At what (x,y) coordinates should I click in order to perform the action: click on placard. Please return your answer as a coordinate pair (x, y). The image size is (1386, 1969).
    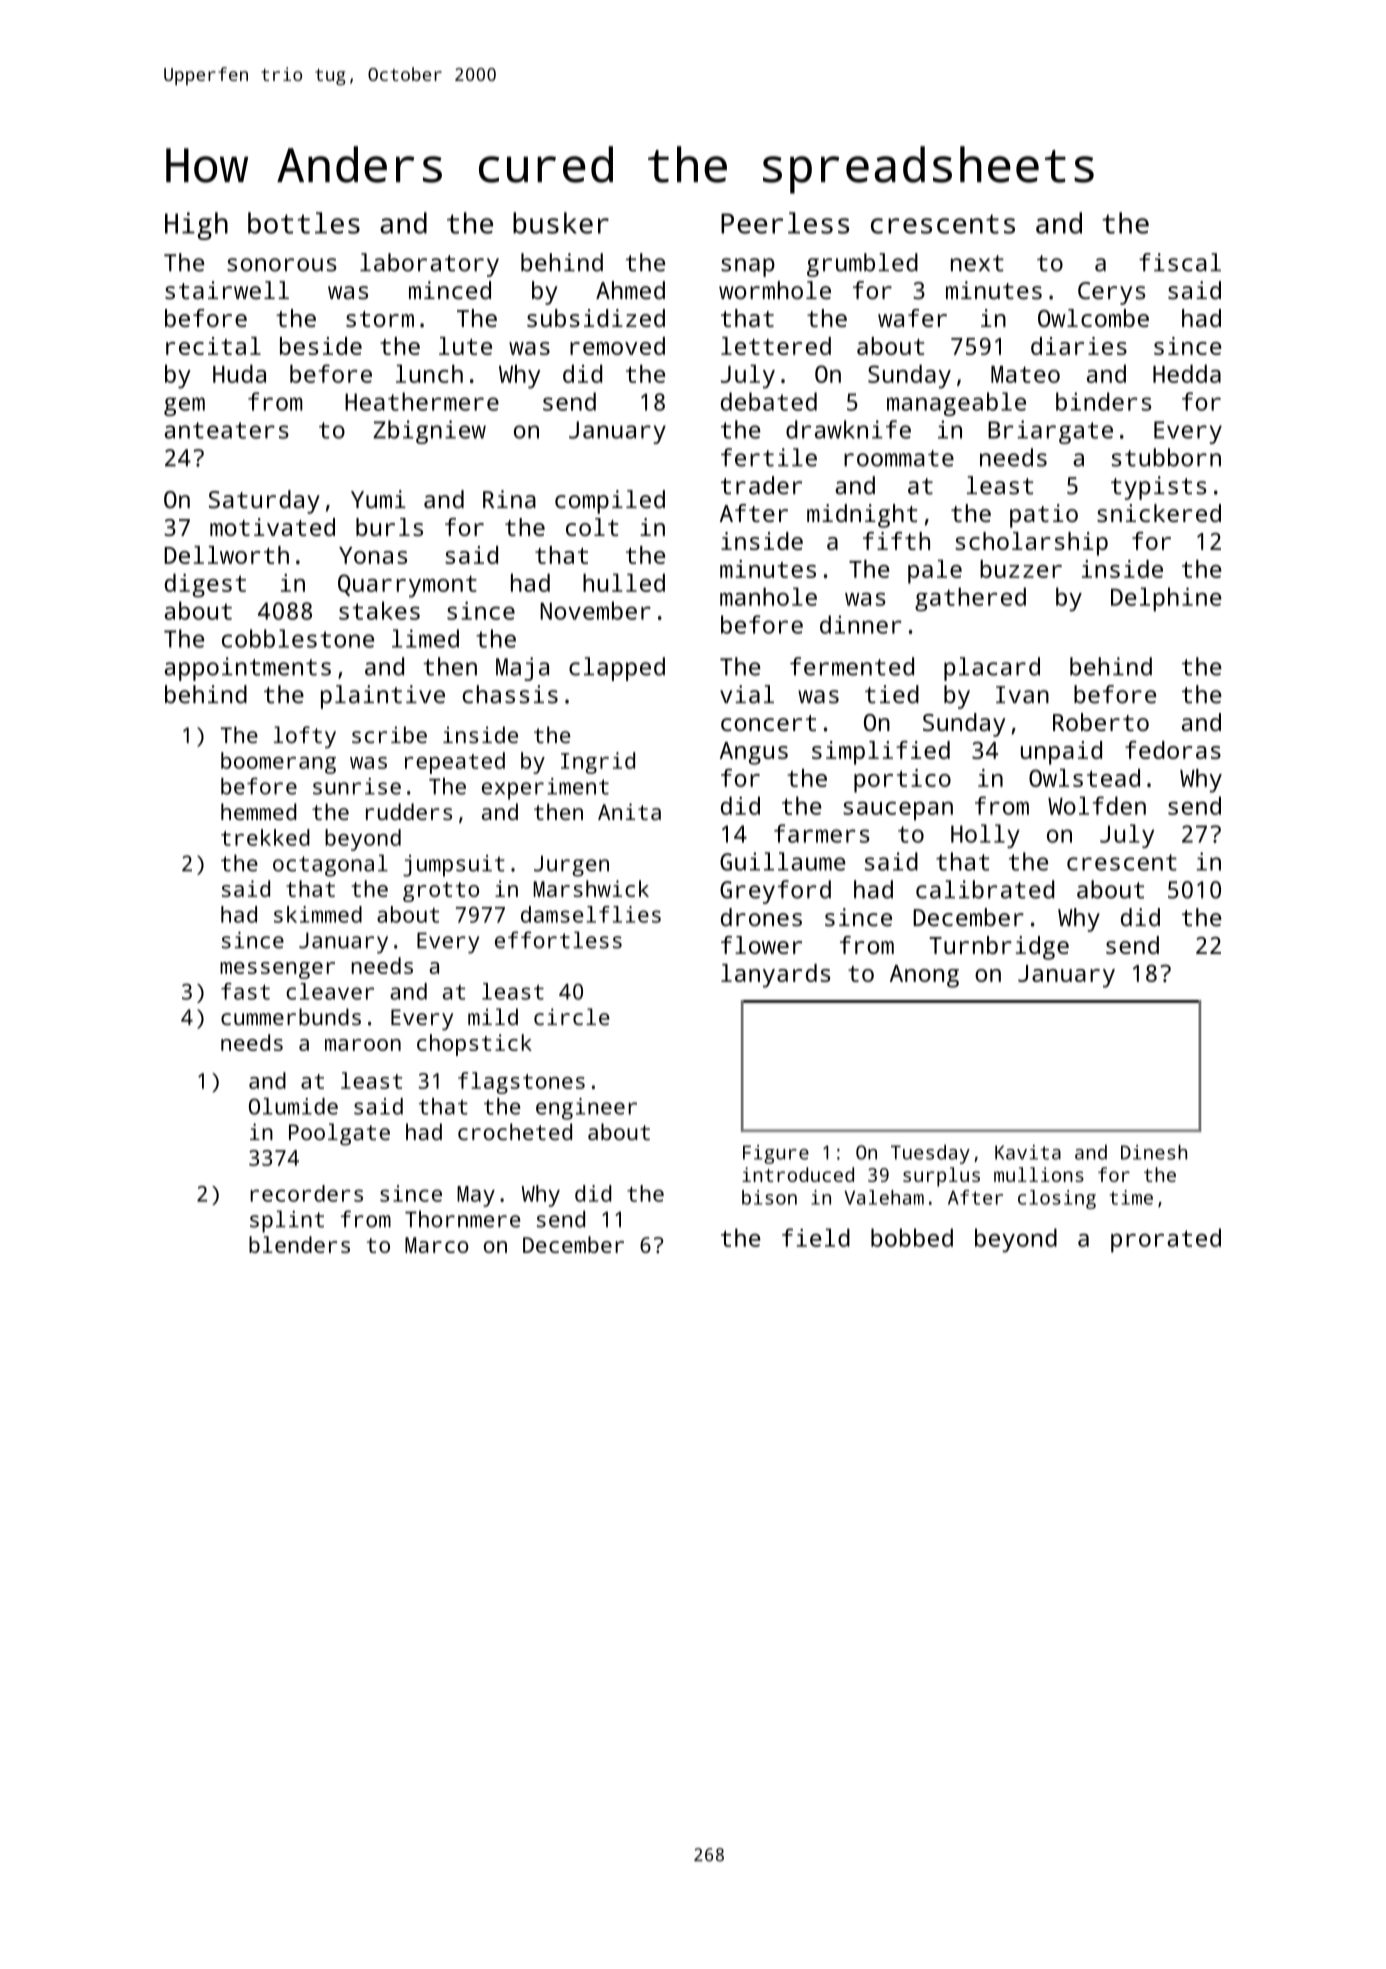
    Looking at the image, I should click on (992, 669).
